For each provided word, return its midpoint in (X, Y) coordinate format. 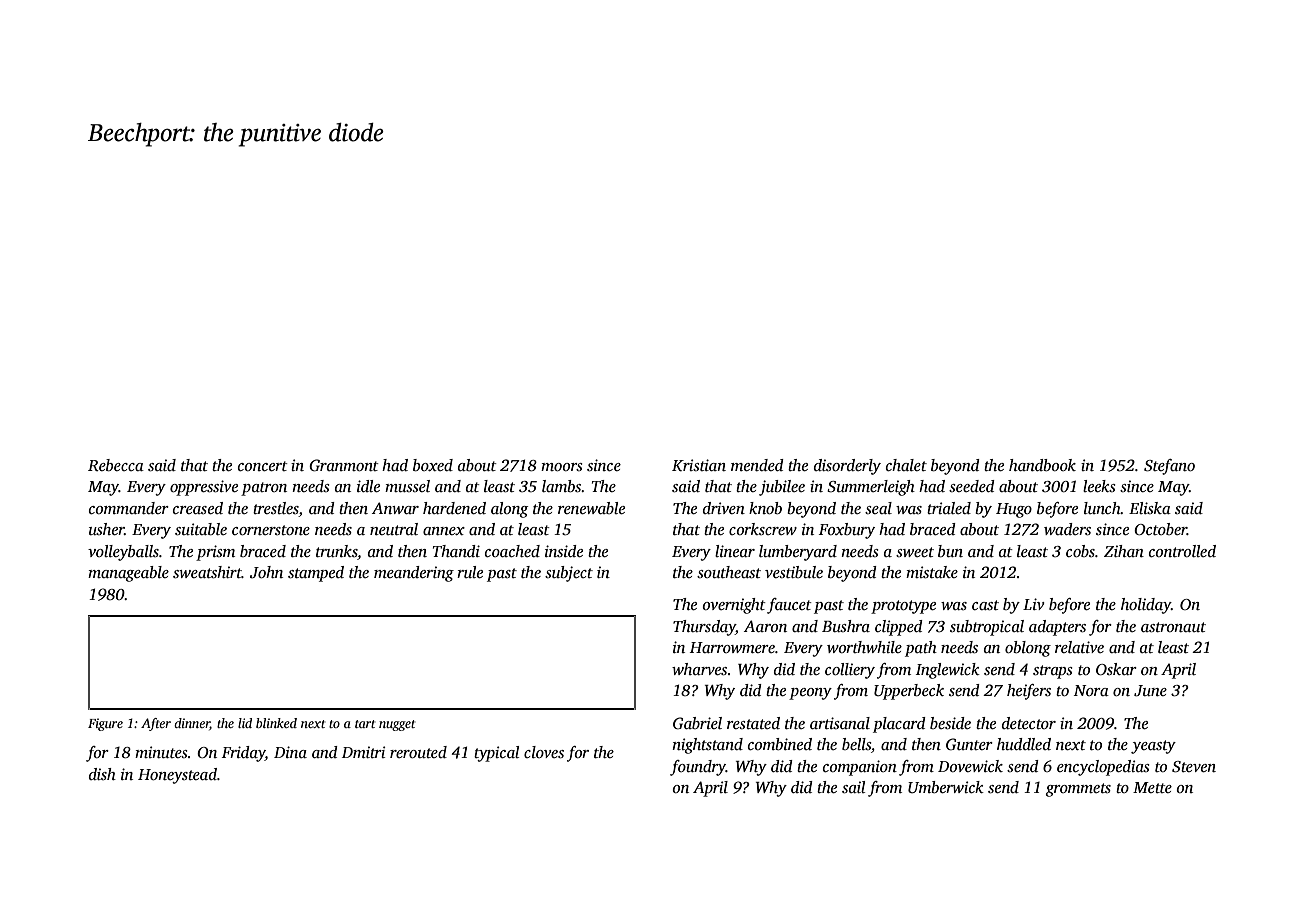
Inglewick (948, 671)
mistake (932, 572)
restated (753, 723)
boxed (433, 465)
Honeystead (177, 776)
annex (444, 531)
